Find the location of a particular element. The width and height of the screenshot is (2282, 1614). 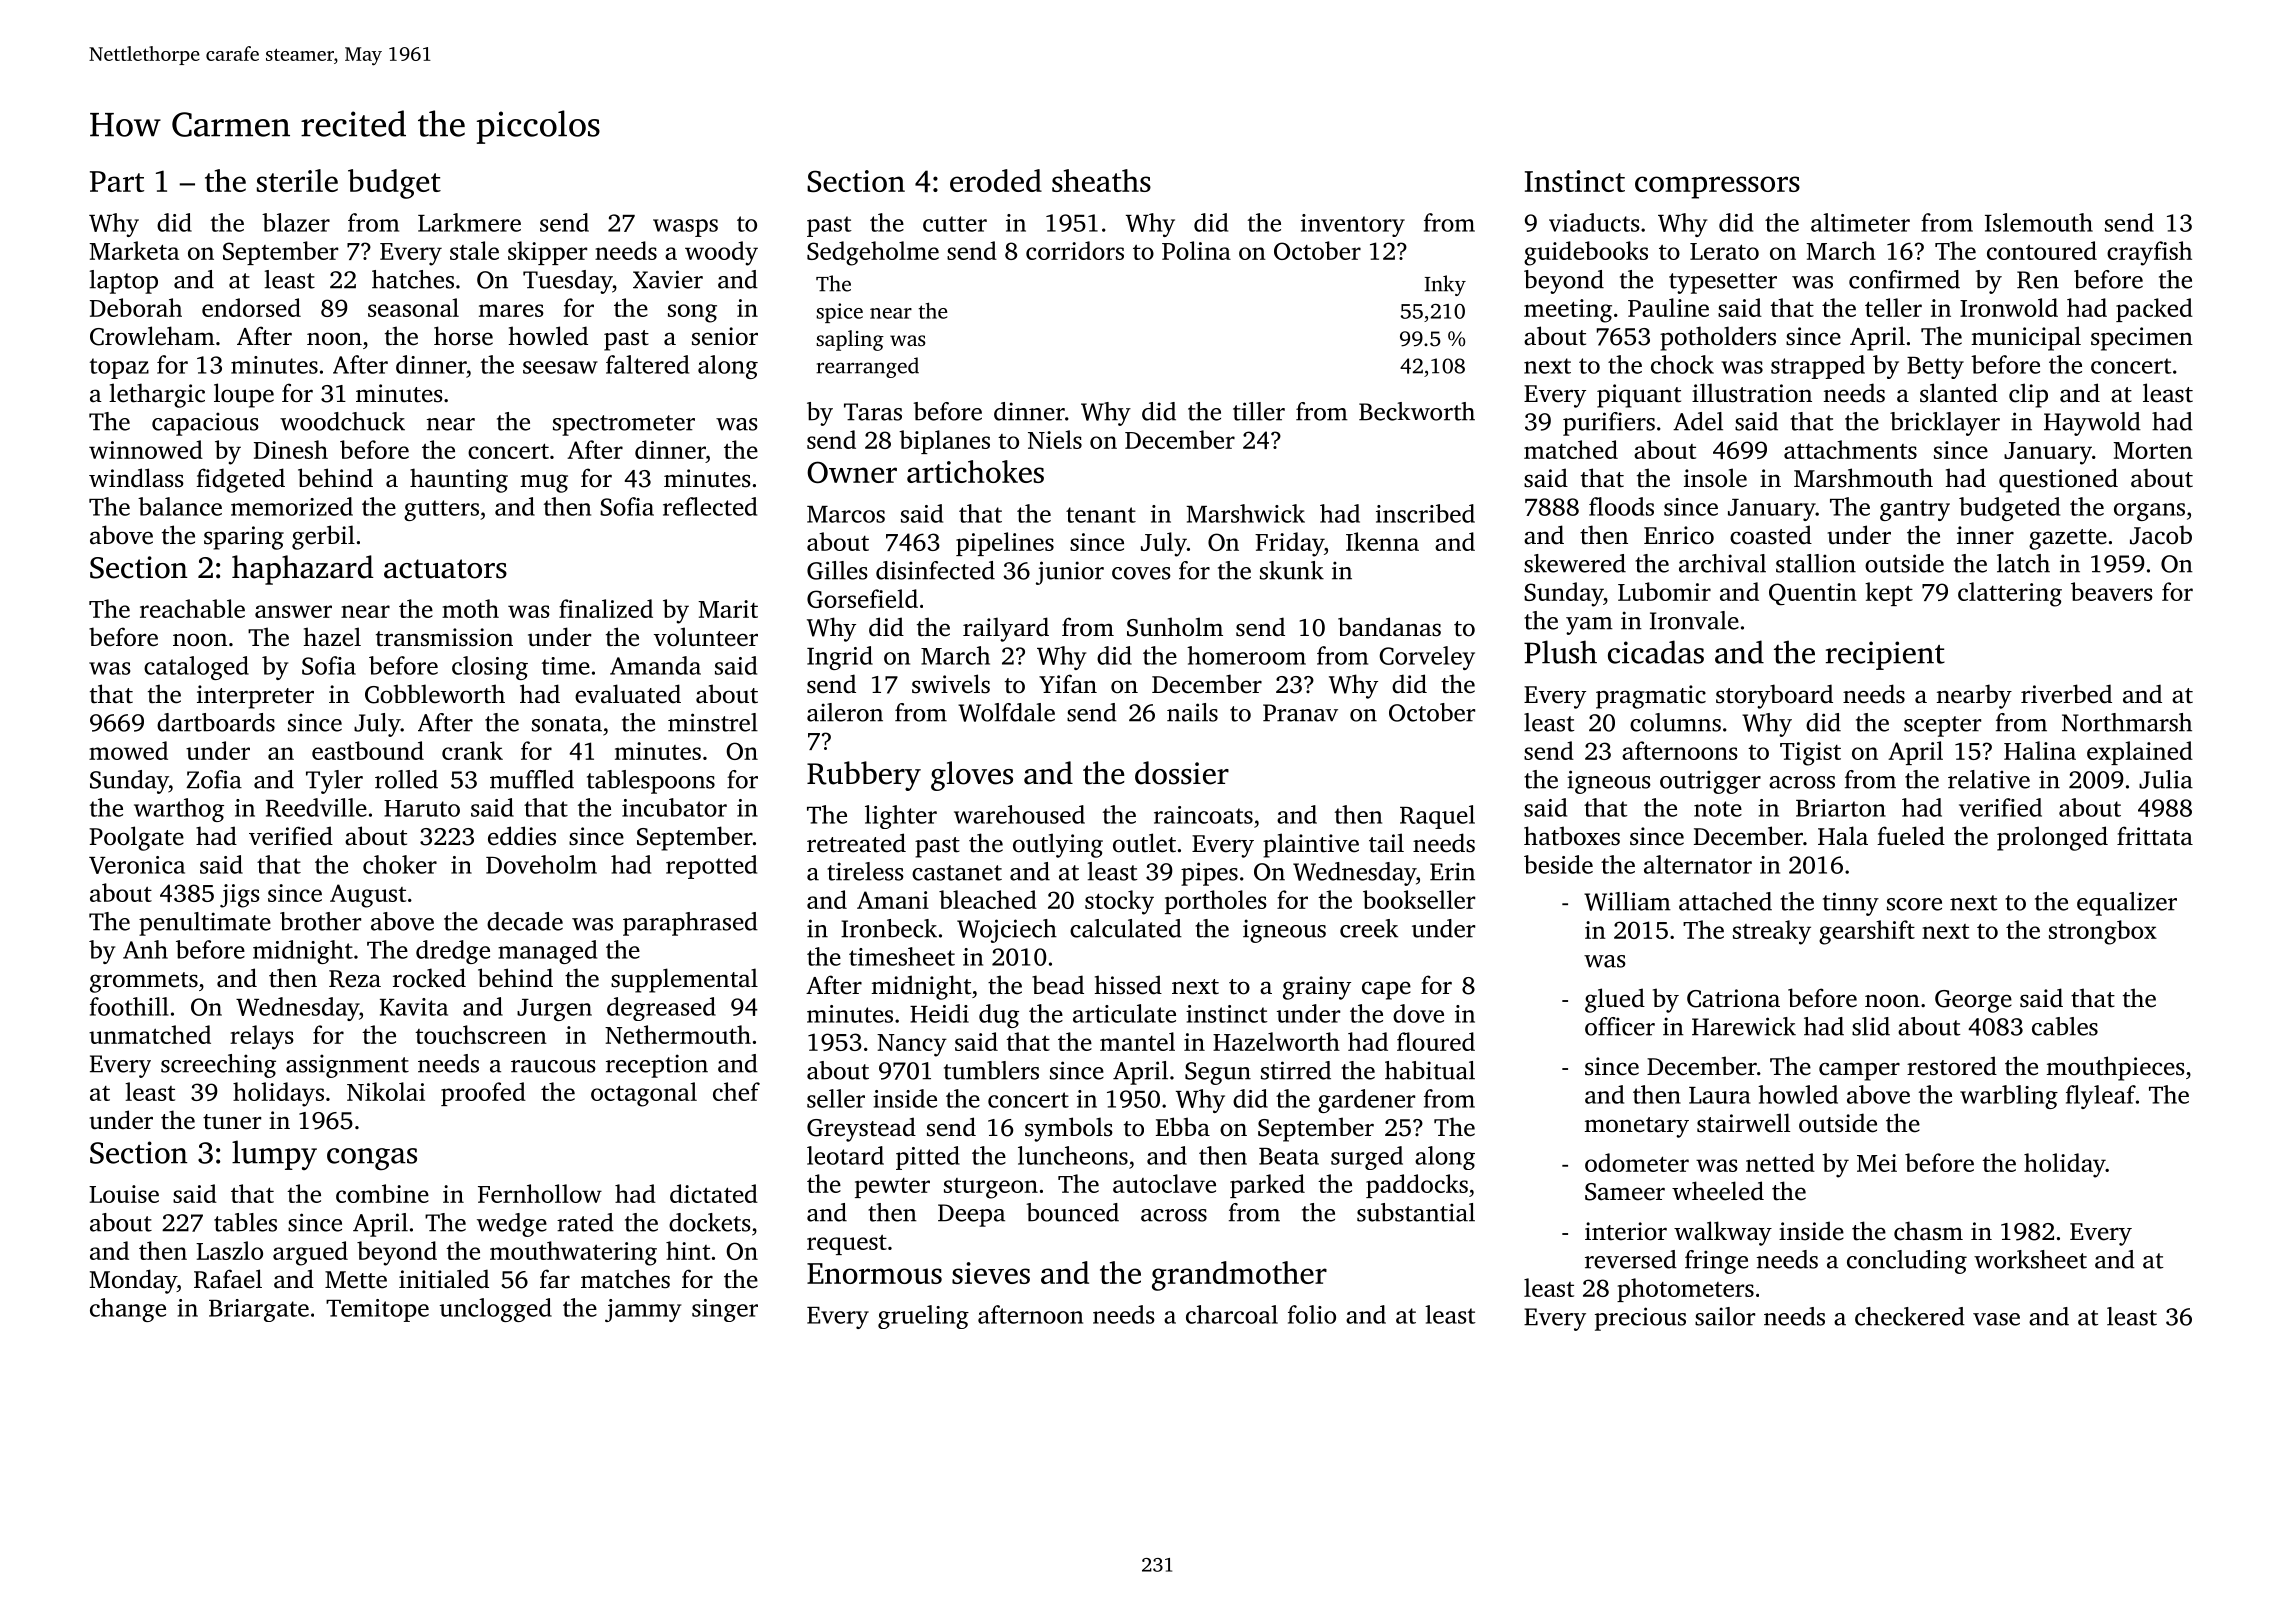

skunk is located at coordinates (1292, 570).
